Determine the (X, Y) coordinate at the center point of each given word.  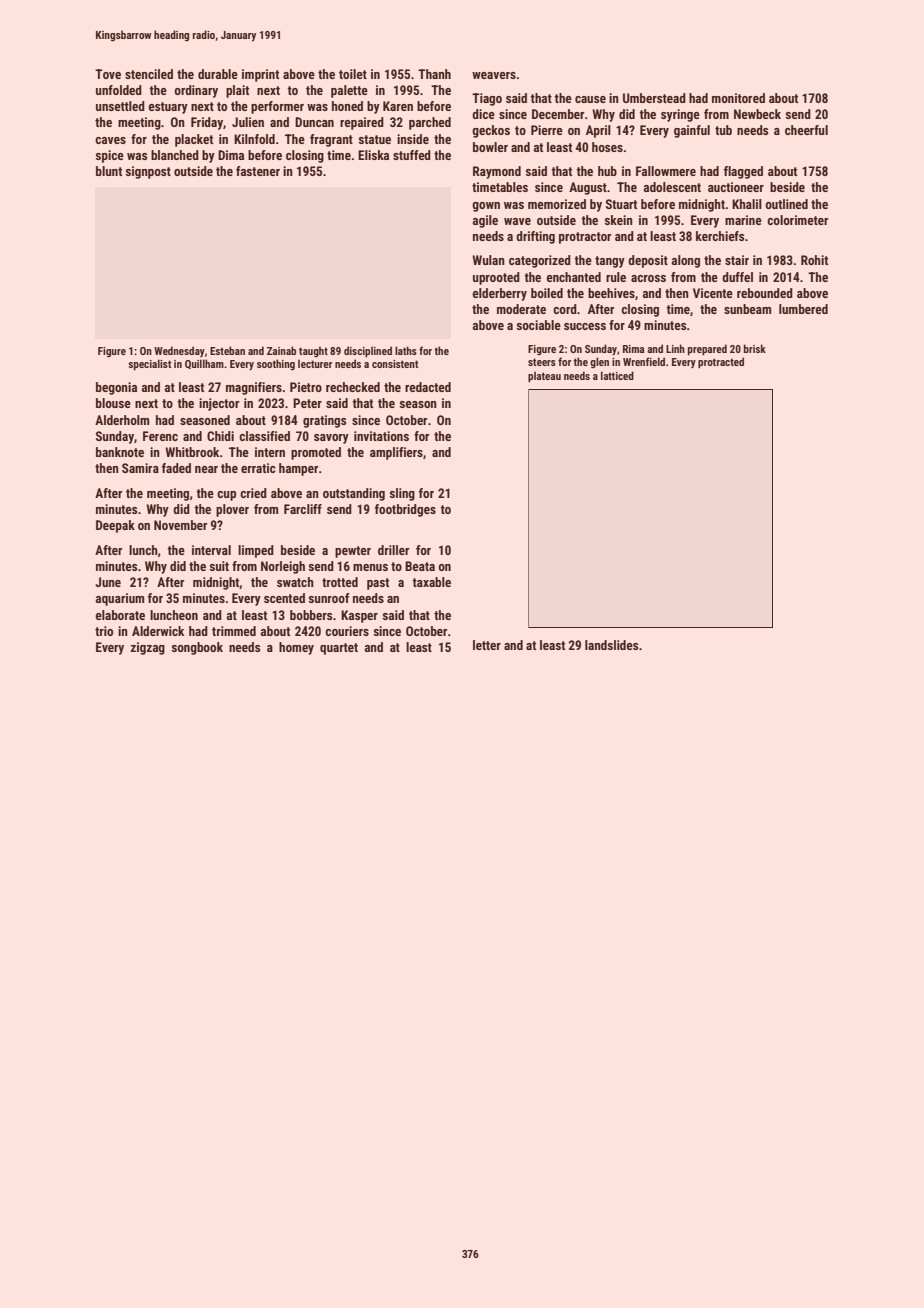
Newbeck (757, 114)
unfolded (119, 90)
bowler (490, 147)
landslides (611, 645)
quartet (339, 649)
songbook (197, 648)
